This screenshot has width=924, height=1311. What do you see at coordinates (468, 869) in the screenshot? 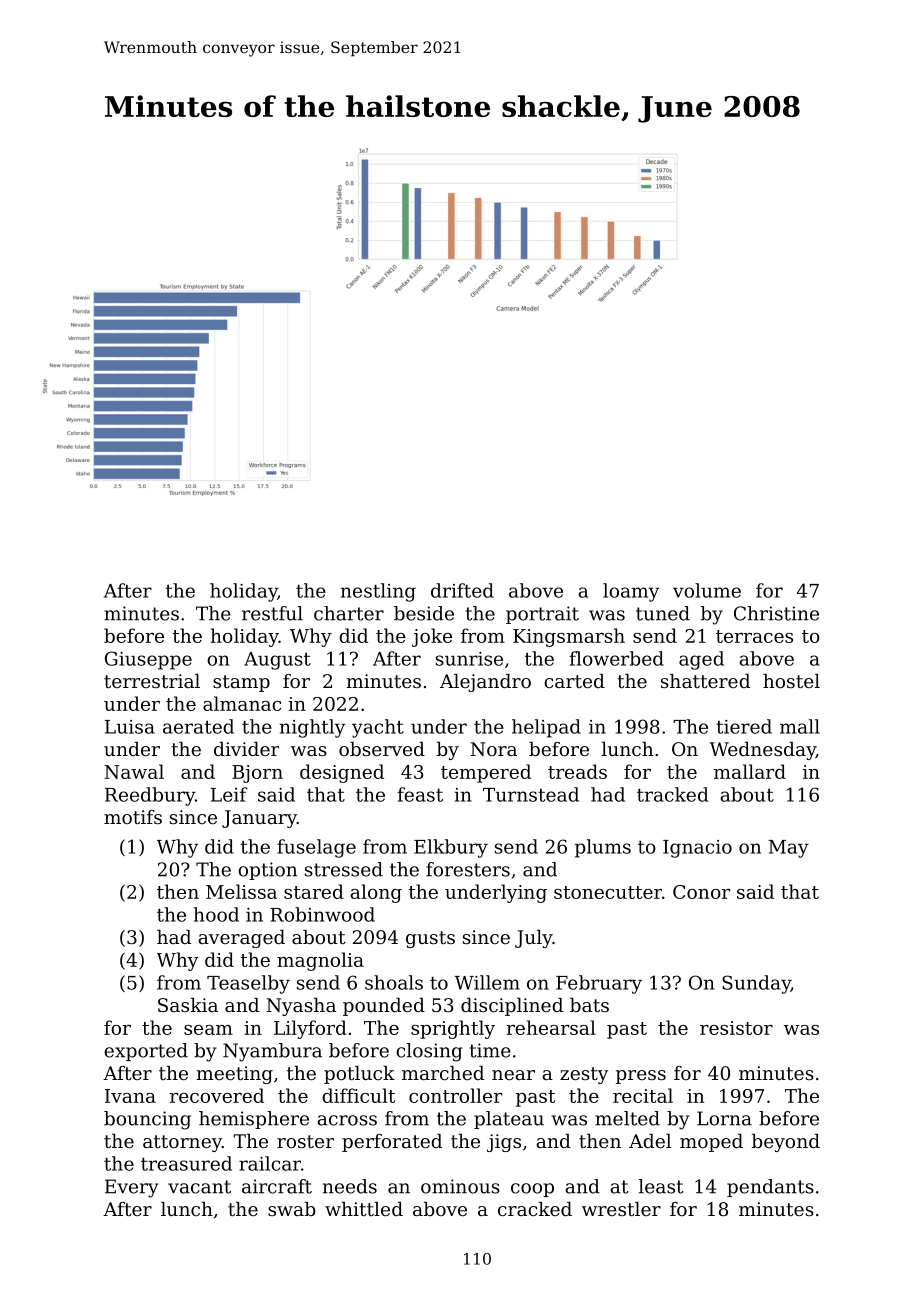
I see `foresters` at bounding box center [468, 869].
